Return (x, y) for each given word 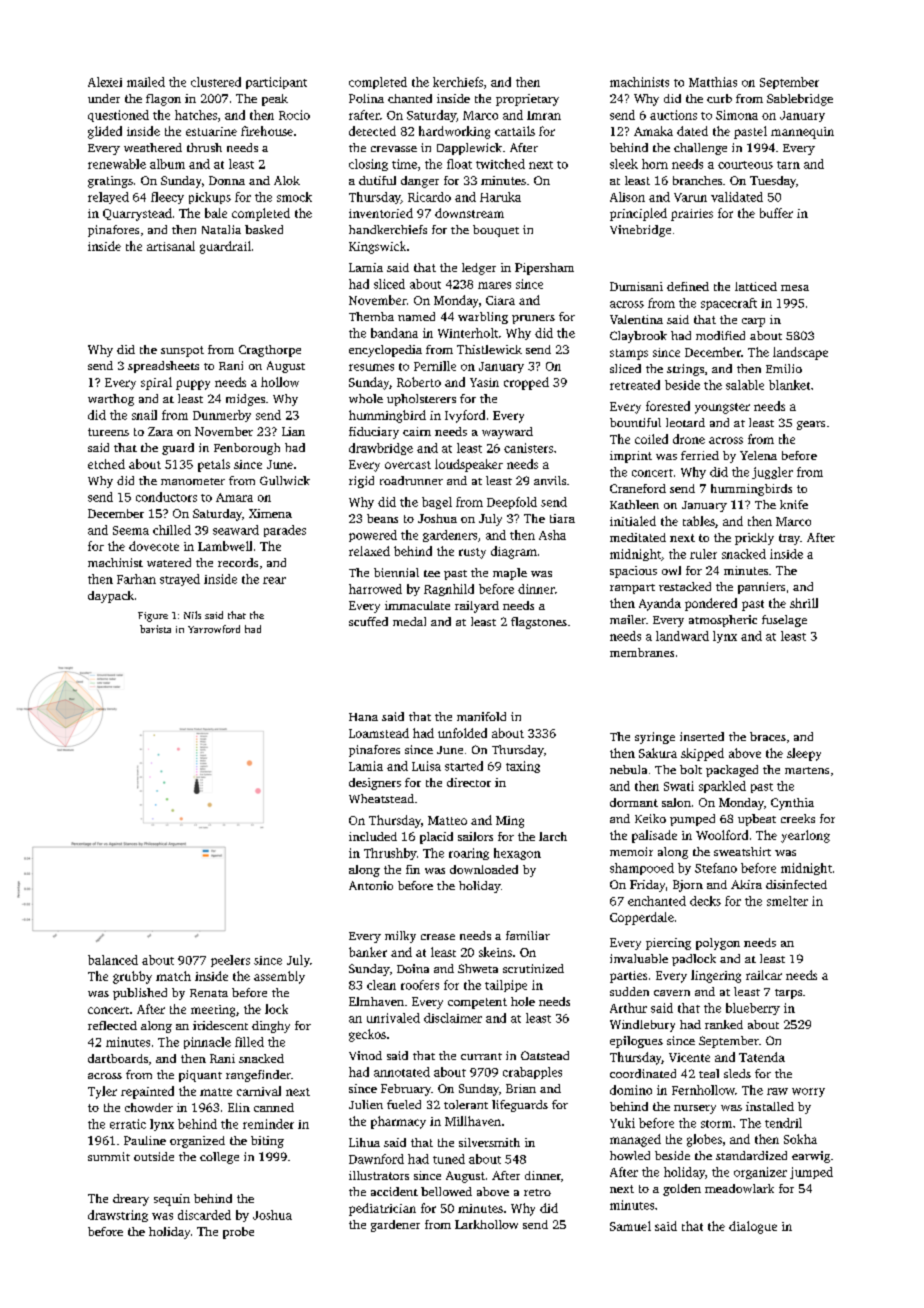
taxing (523, 767)
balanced (113, 960)
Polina (366, 98)
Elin (239, 1107)
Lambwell (225, 546)
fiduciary (374, 433)
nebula (628, 769)
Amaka (653, 131)
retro (537, 1192)
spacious (633, 572)
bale (216, 213)
